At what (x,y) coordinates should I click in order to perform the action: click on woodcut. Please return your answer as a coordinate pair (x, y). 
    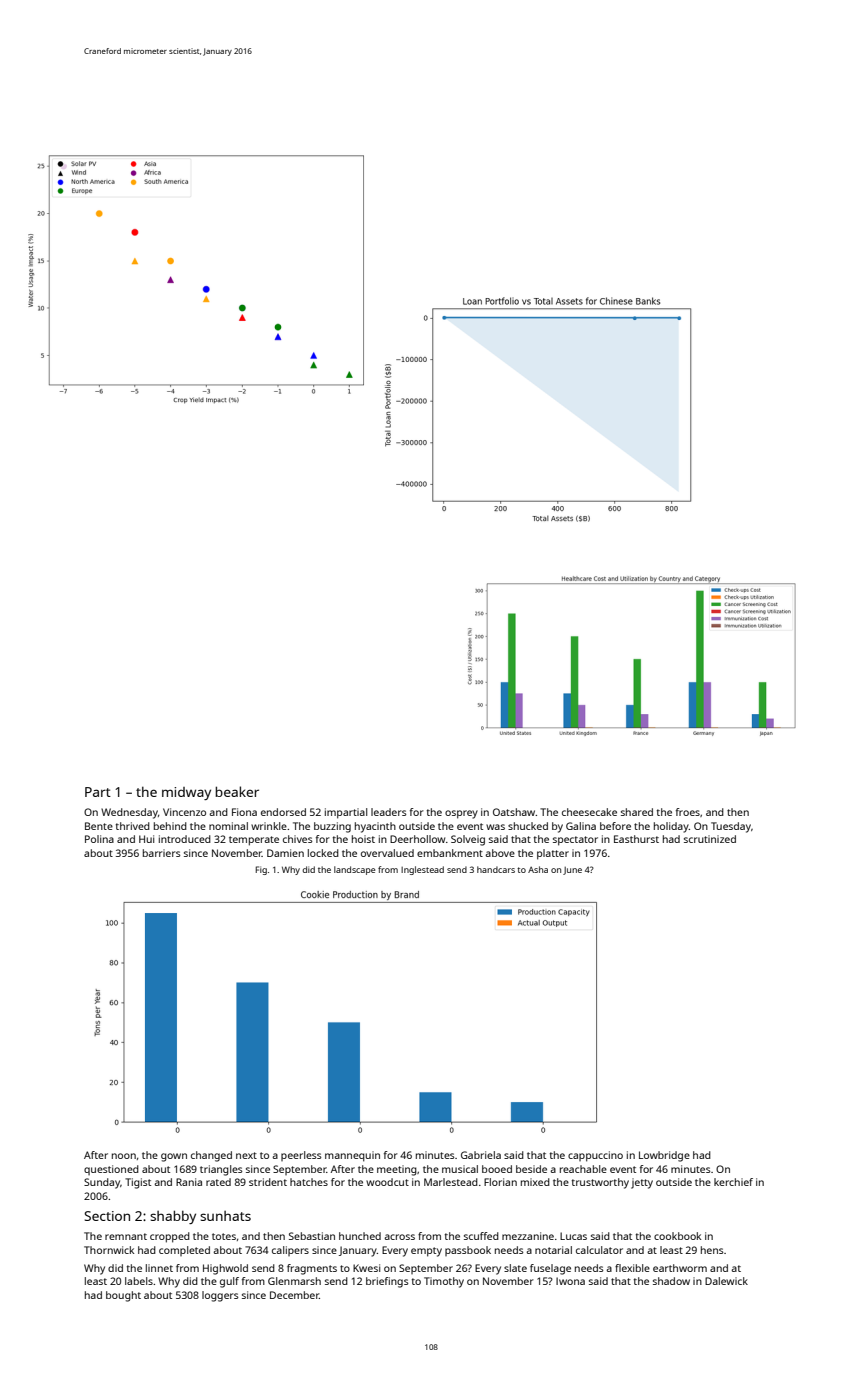
    Looking at the image, I should click on (387, 1182).
